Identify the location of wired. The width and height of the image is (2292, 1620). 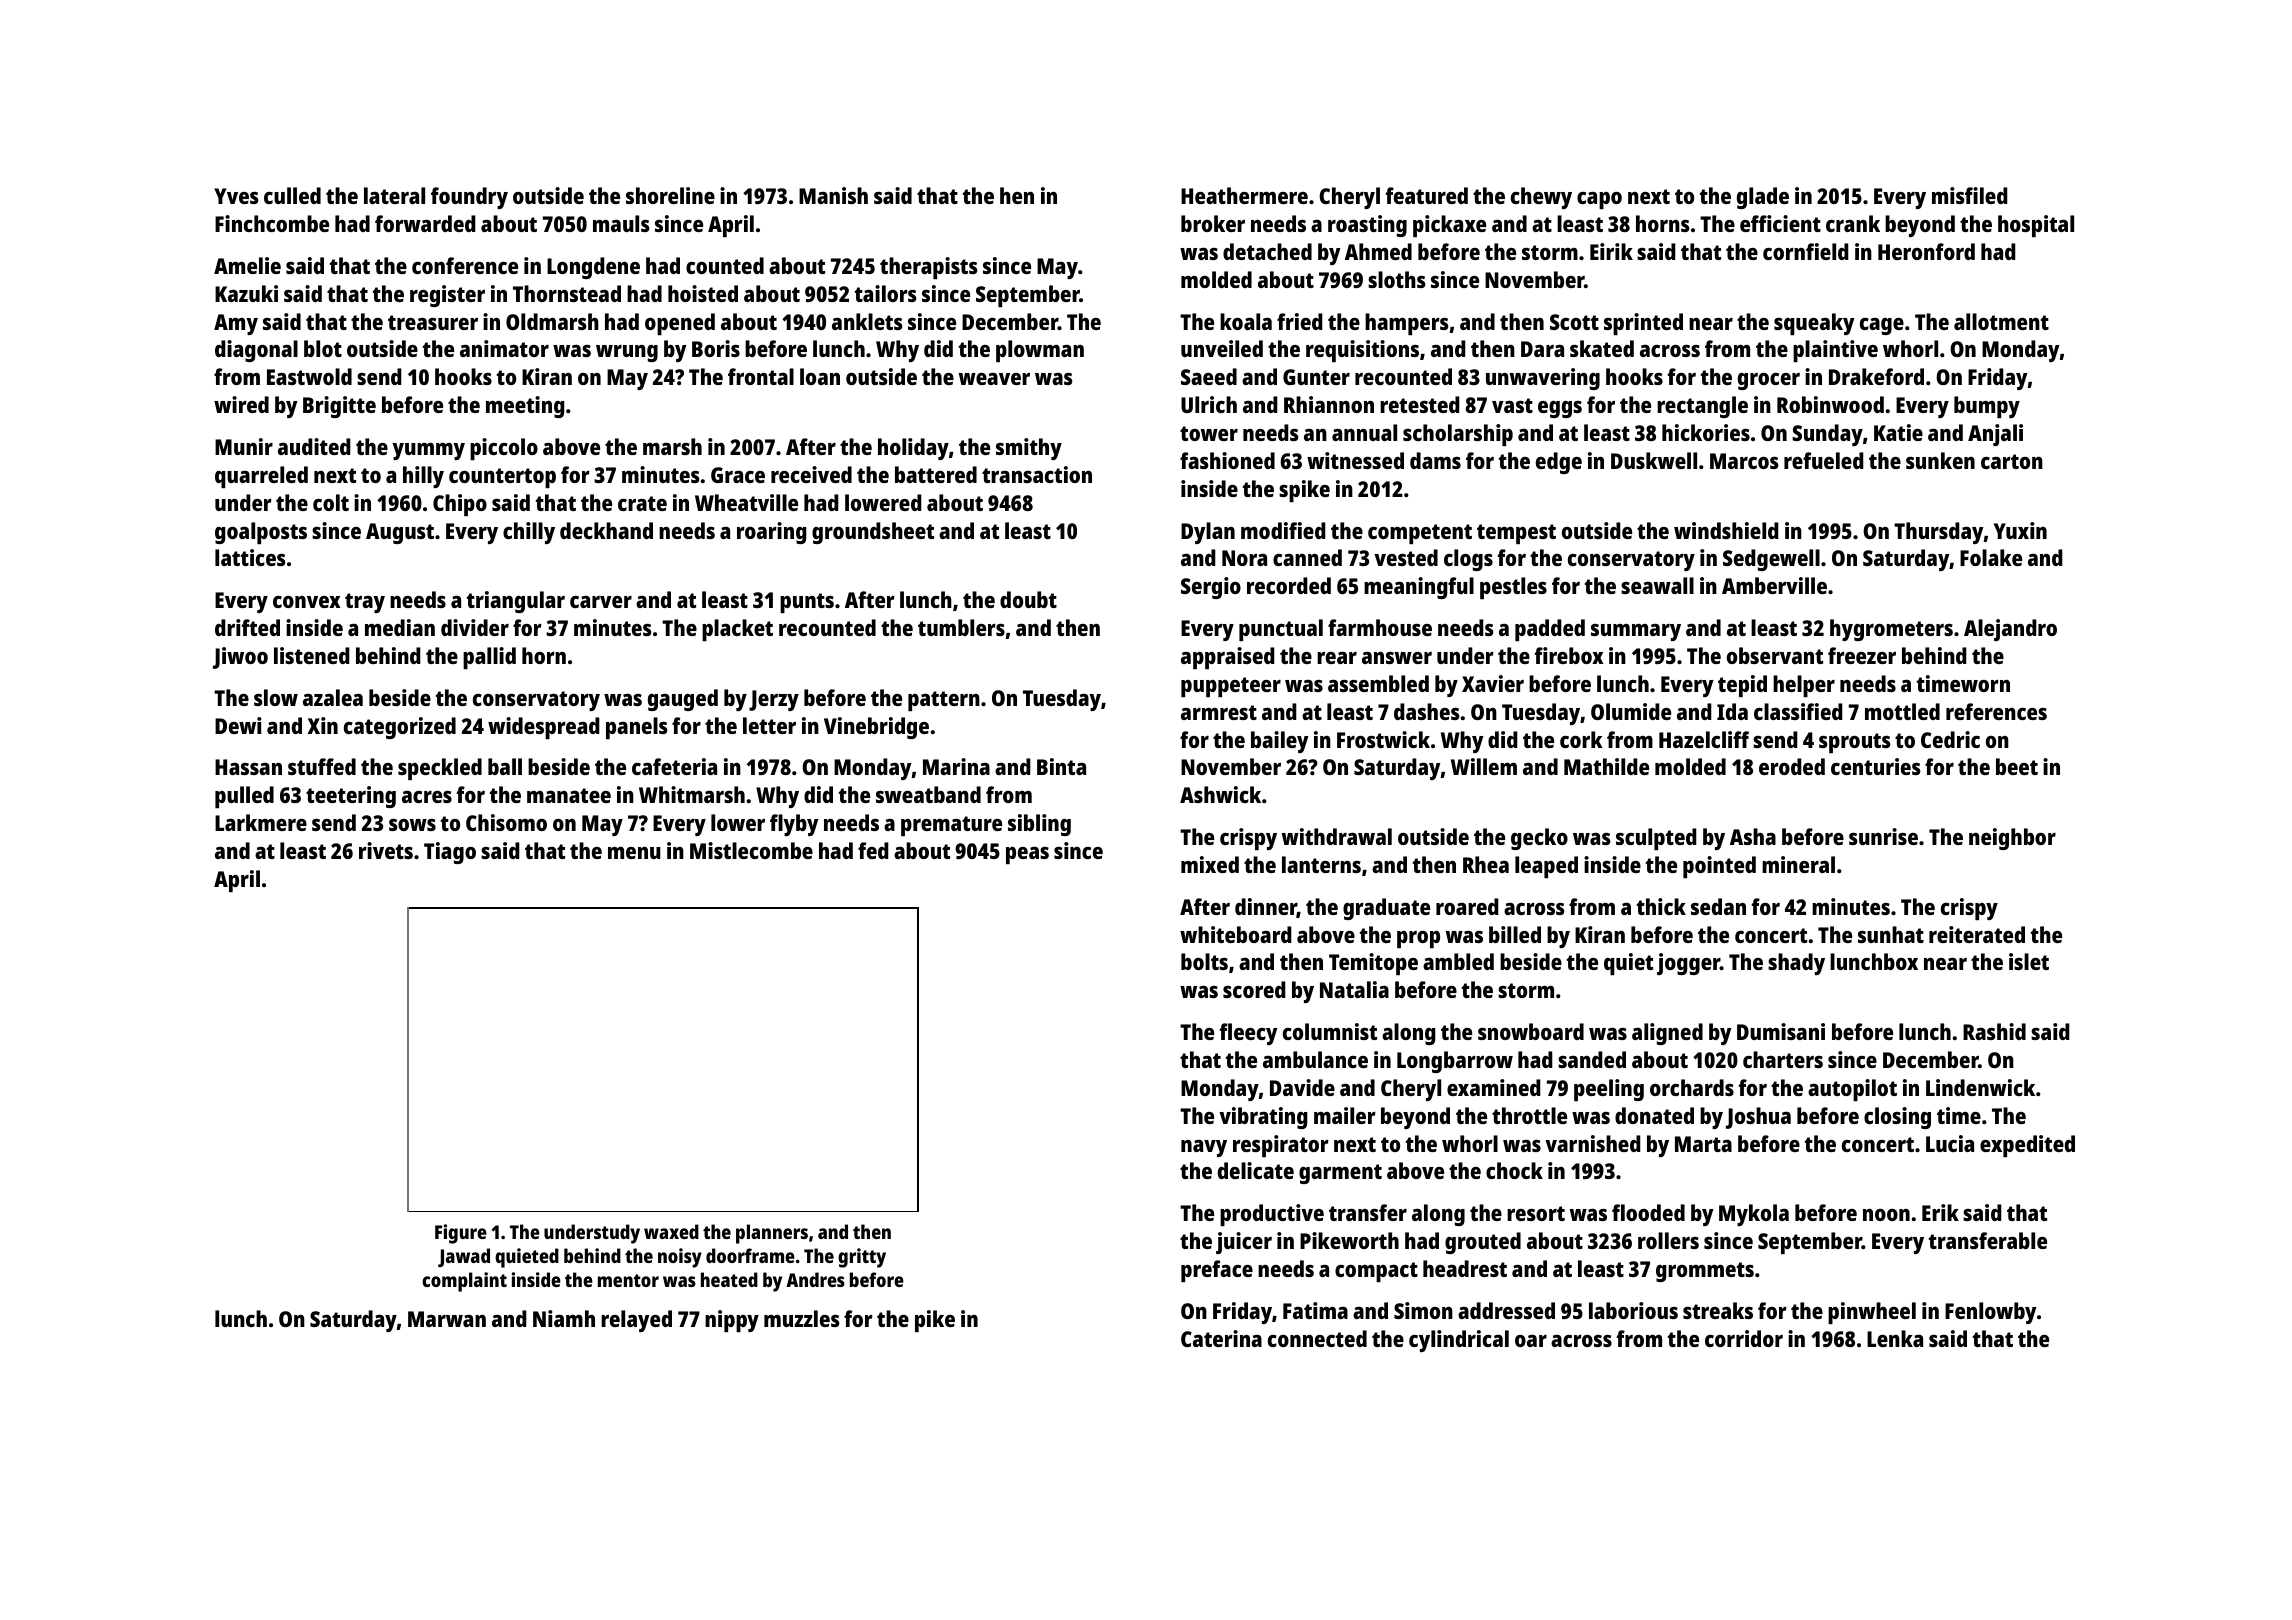
(241, 404).
